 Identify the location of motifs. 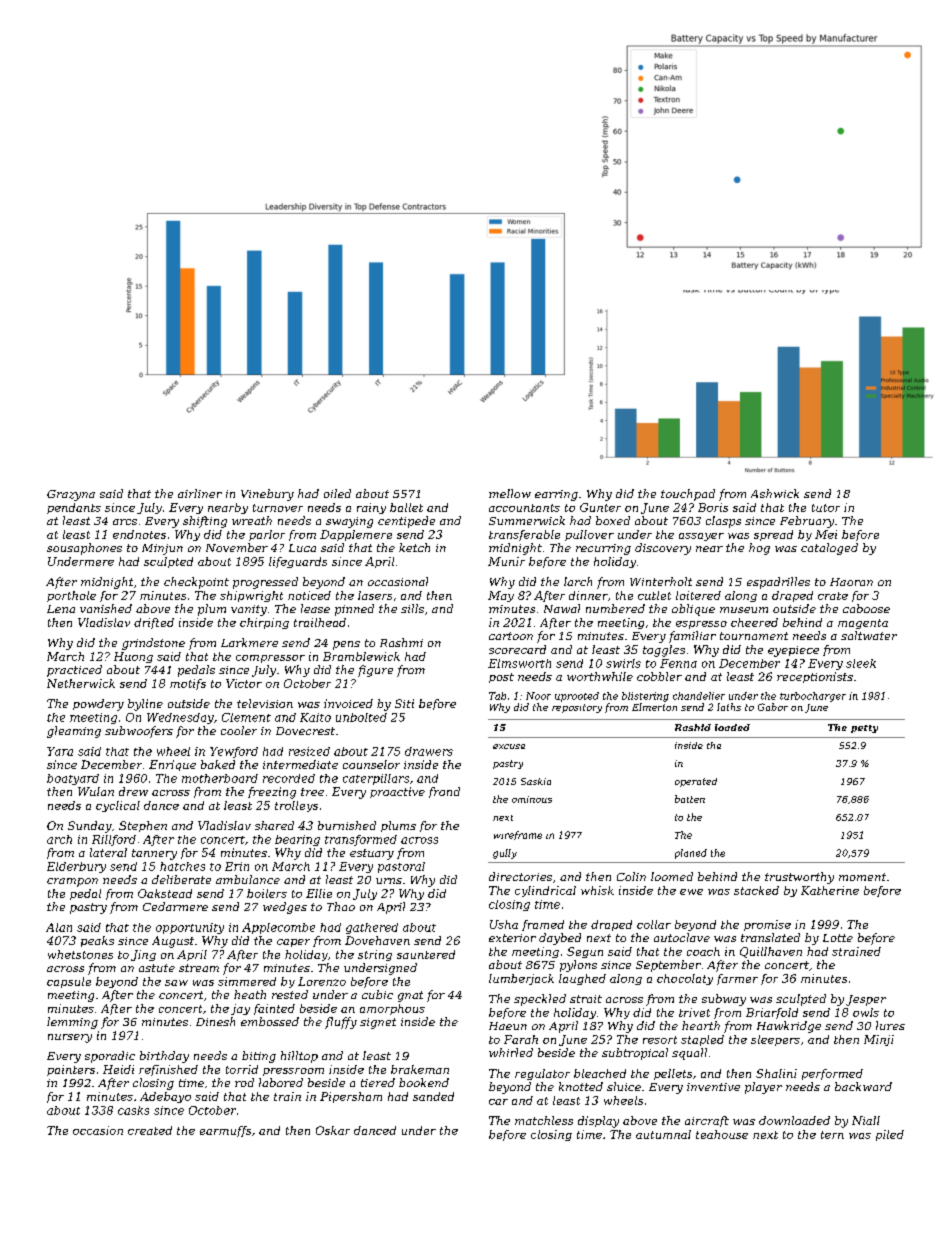
(188, 684).
